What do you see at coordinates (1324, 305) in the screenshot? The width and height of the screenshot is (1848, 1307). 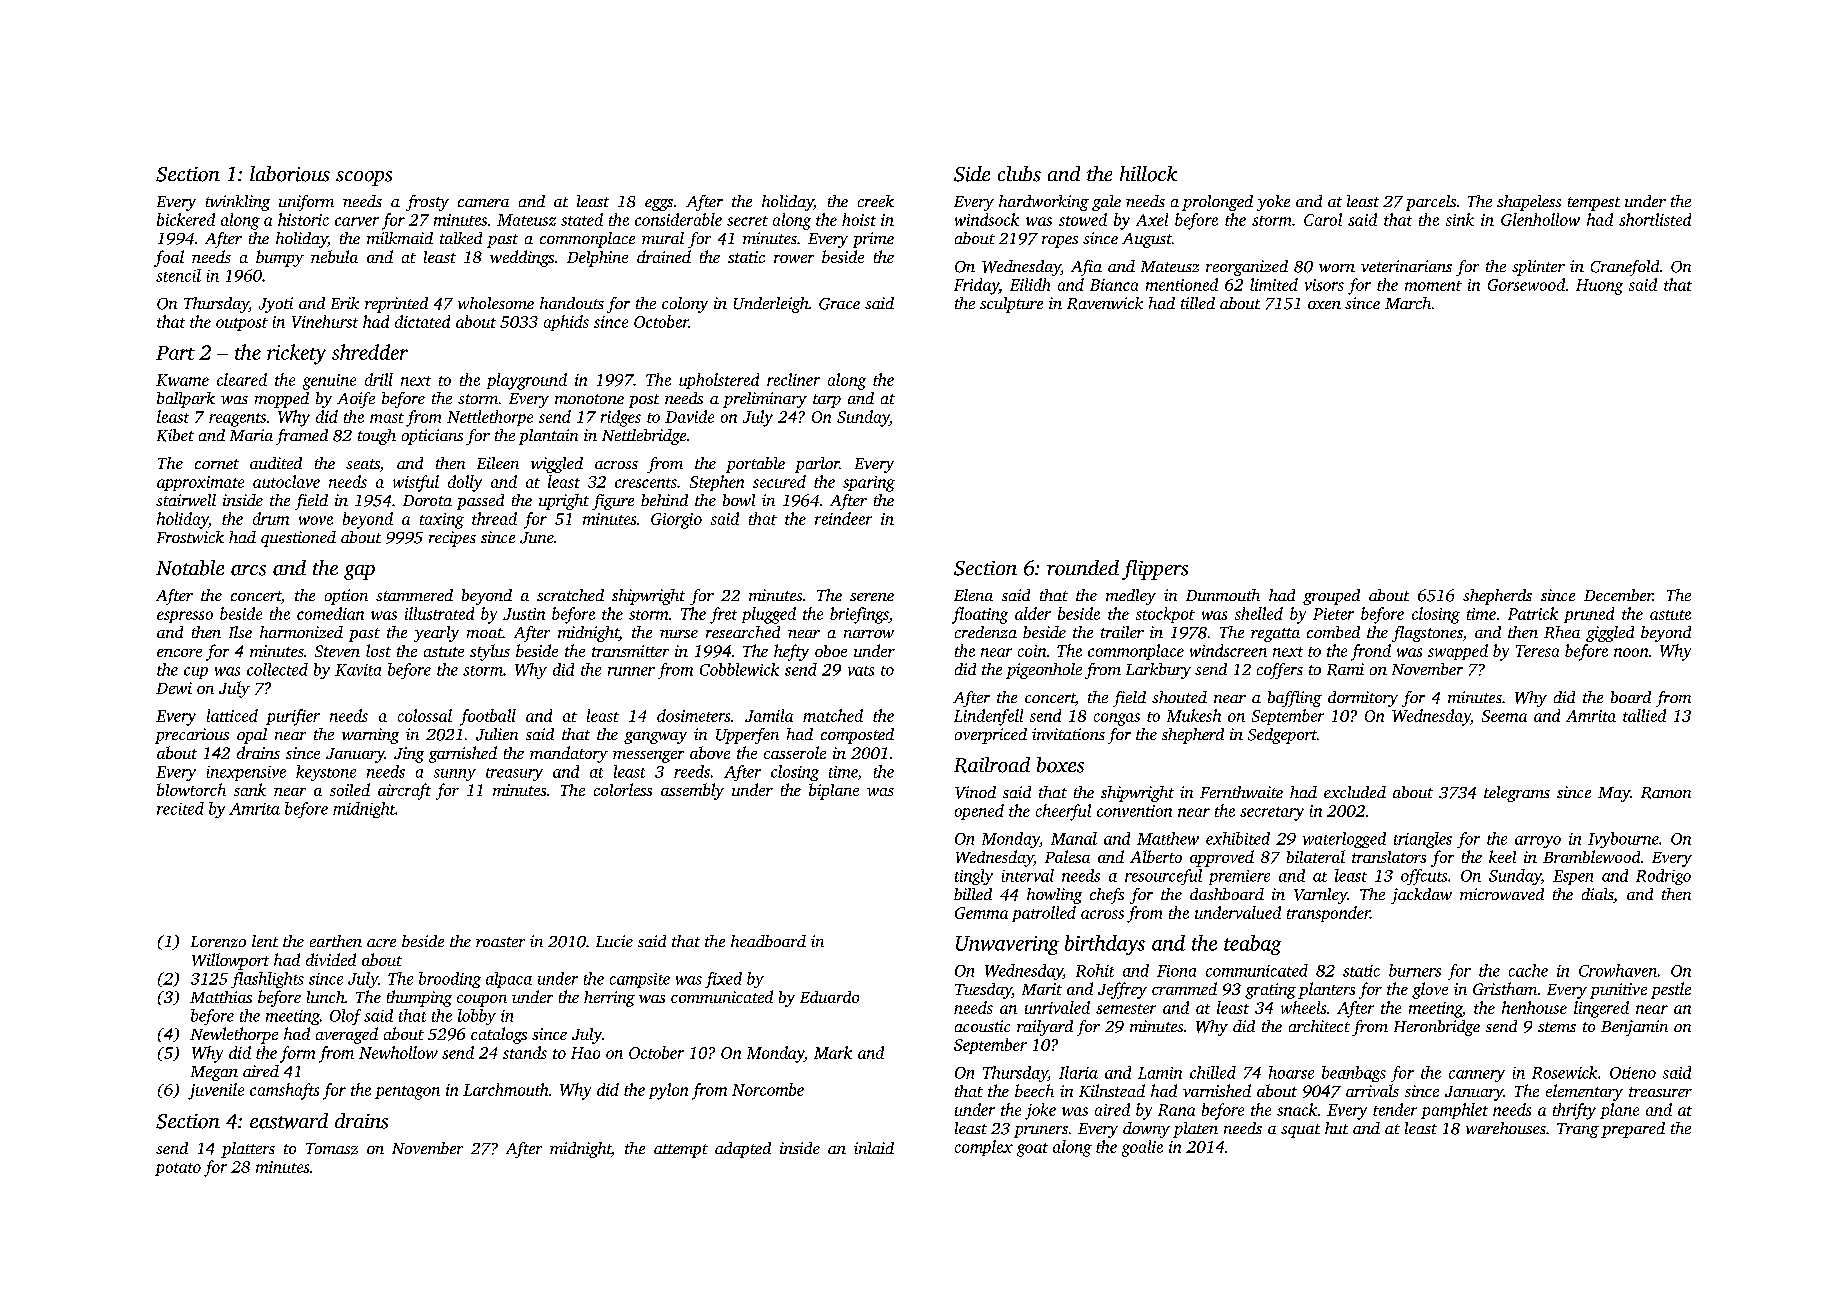 I see `oxen` at bounding box center [1324, 305].
